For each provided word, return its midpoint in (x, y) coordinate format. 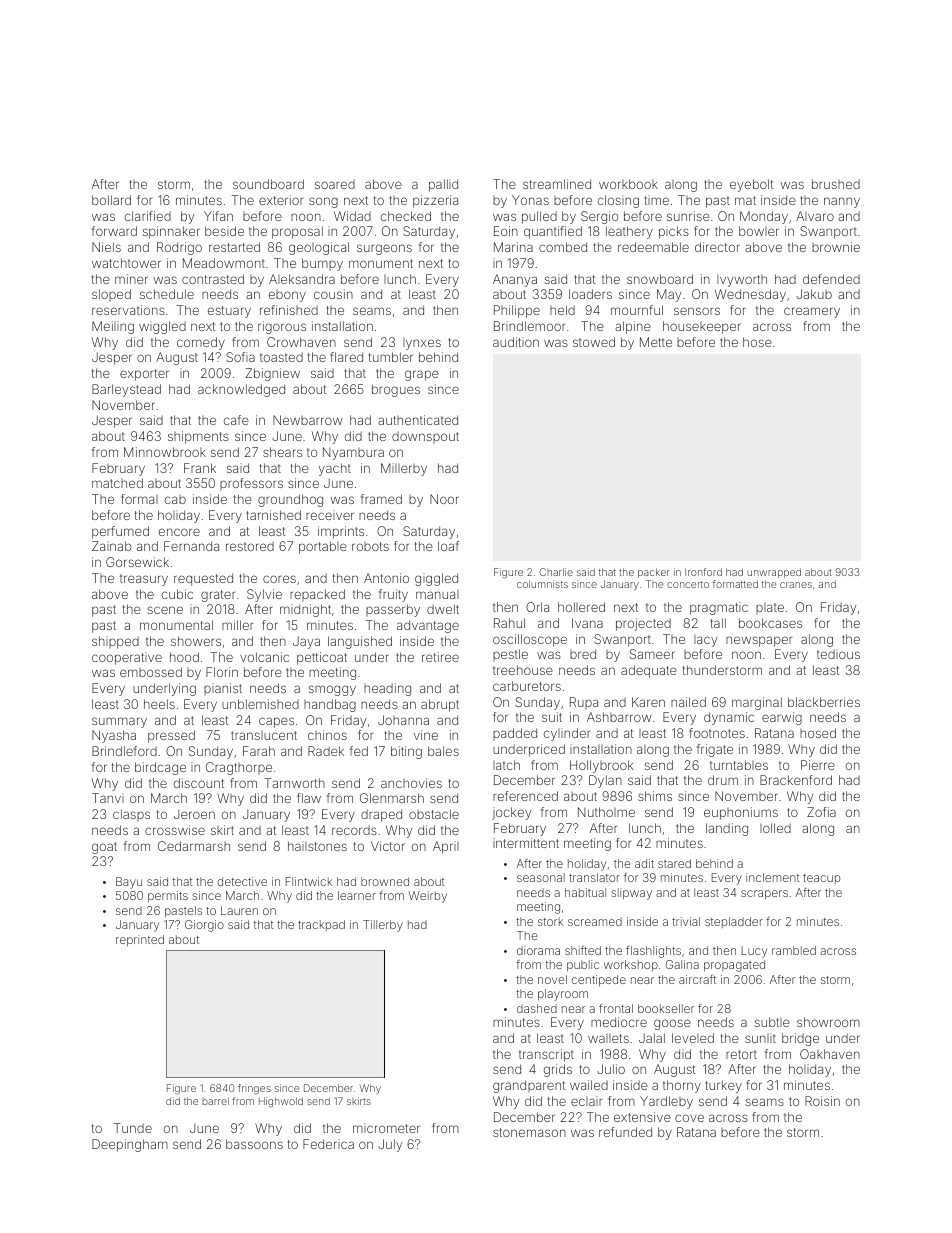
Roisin (822, 1101)
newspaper (759, 641)
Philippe (517, 311)
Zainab (112, 546)
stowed (594, 342)
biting (406, 752)
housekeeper (702, 327)
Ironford (703, 572)
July (390, 1145)
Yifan (218, 216)
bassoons (254, 1144)
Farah (259, 751)
